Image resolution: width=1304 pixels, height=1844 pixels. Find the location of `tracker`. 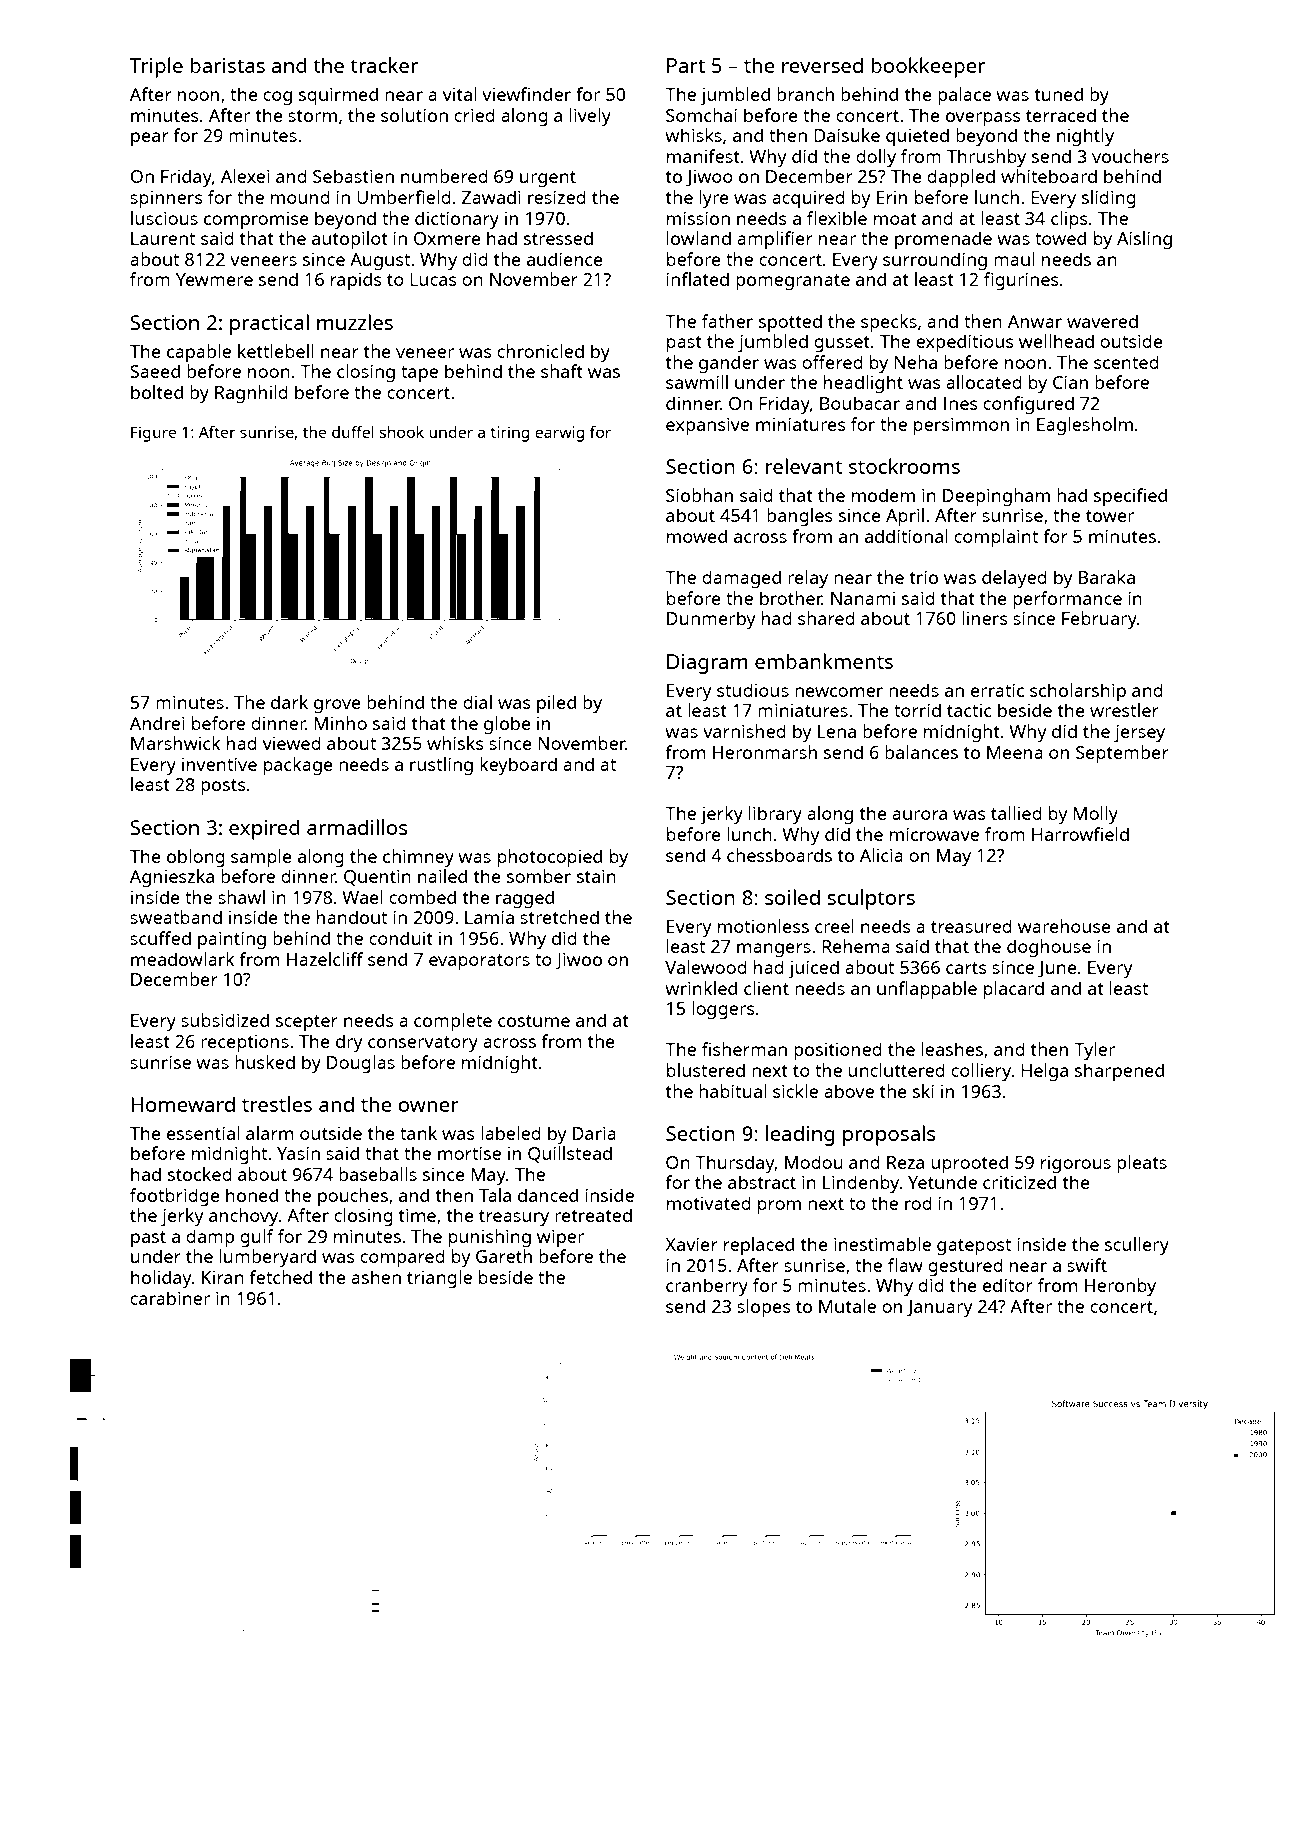

tracker is located at coordinates (384, 65).
